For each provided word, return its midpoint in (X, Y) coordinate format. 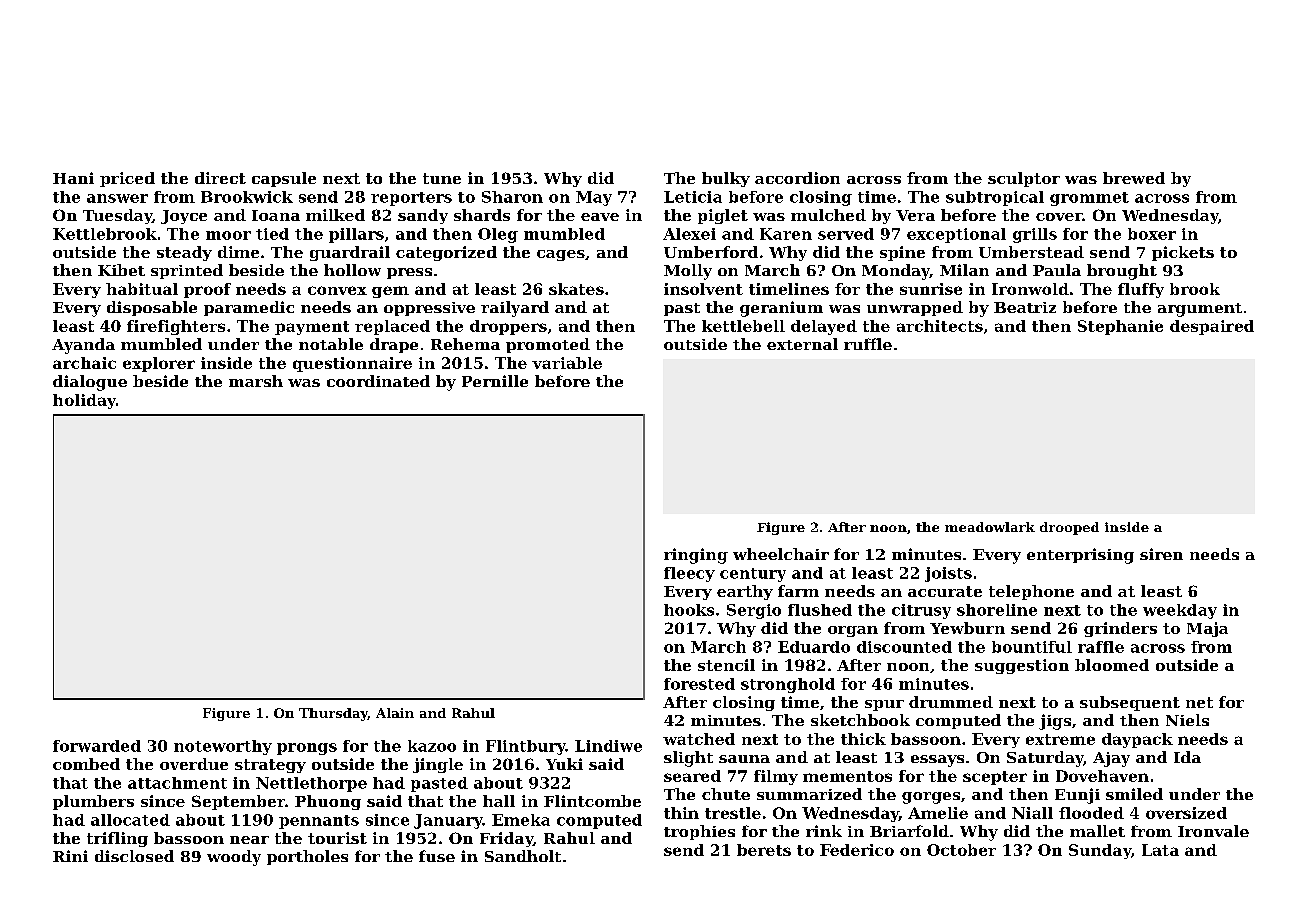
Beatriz (1025, 307)
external (802, 344)
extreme (1060, 739)
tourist (337, 838)
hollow (352, 270)
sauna (744, 759)
